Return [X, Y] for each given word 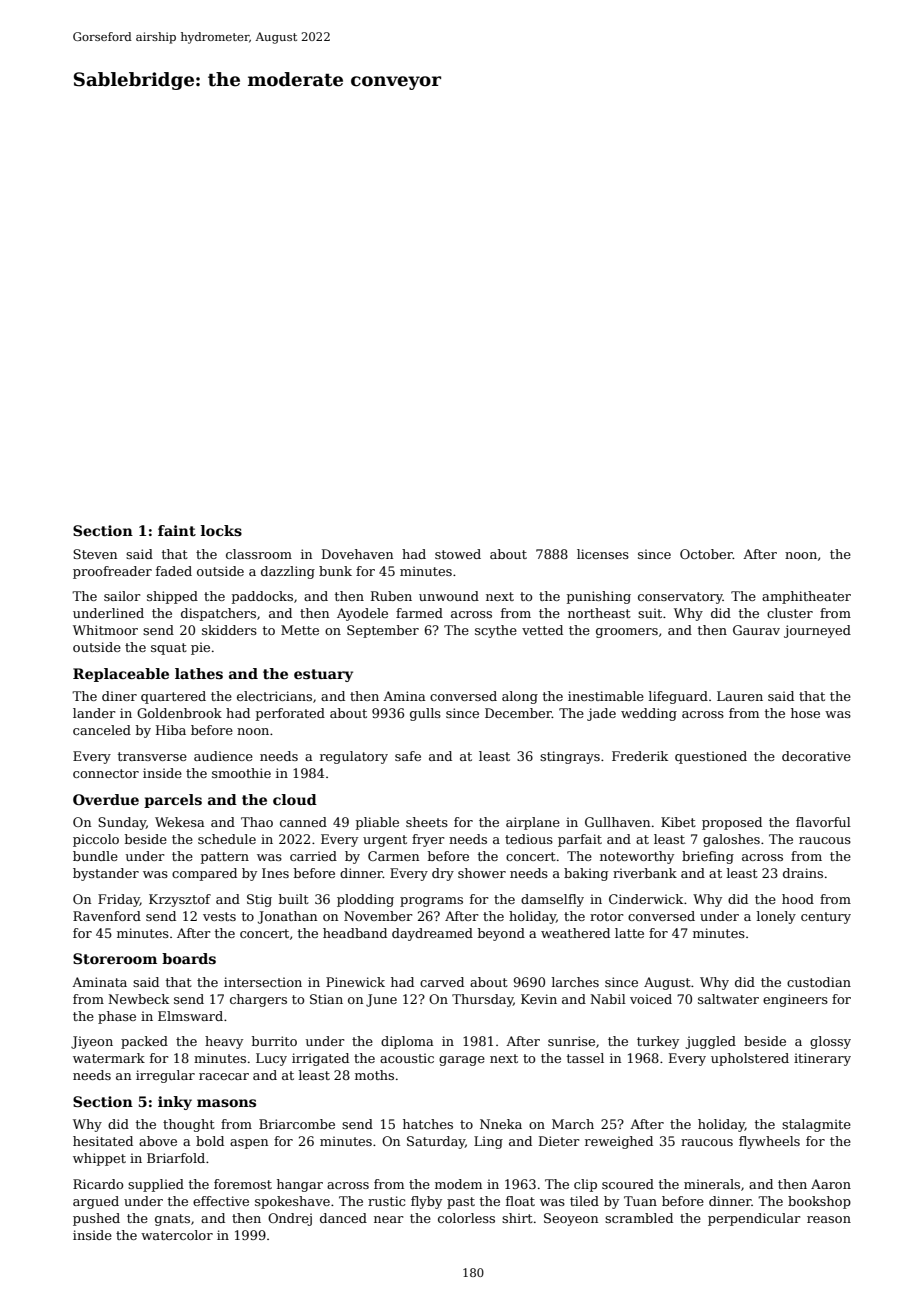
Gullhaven [617, 822]
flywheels [769, 1142]
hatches [428, 1124]
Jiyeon [92, 1042]
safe [408, 756]
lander [94, 713]
